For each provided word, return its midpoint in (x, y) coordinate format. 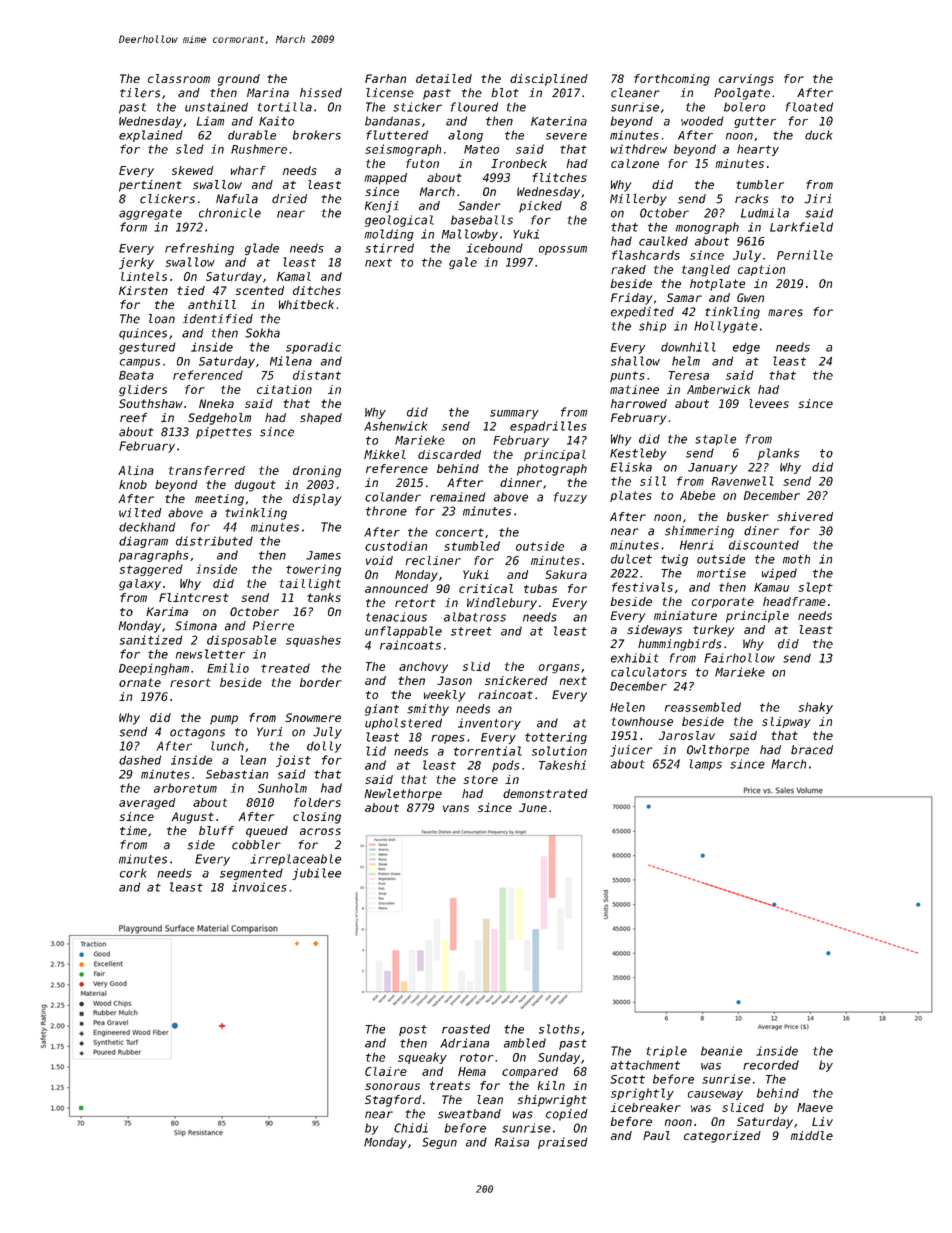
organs (559, 669)
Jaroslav (687, 735)
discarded (449, 454)
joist (293, 761)
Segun (439, 1143)
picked (540, 207)
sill (653, 481)
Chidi (411, 1128)
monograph (707, 228)
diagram (143, 542)
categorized (722, 1137)
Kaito (276, 121)
